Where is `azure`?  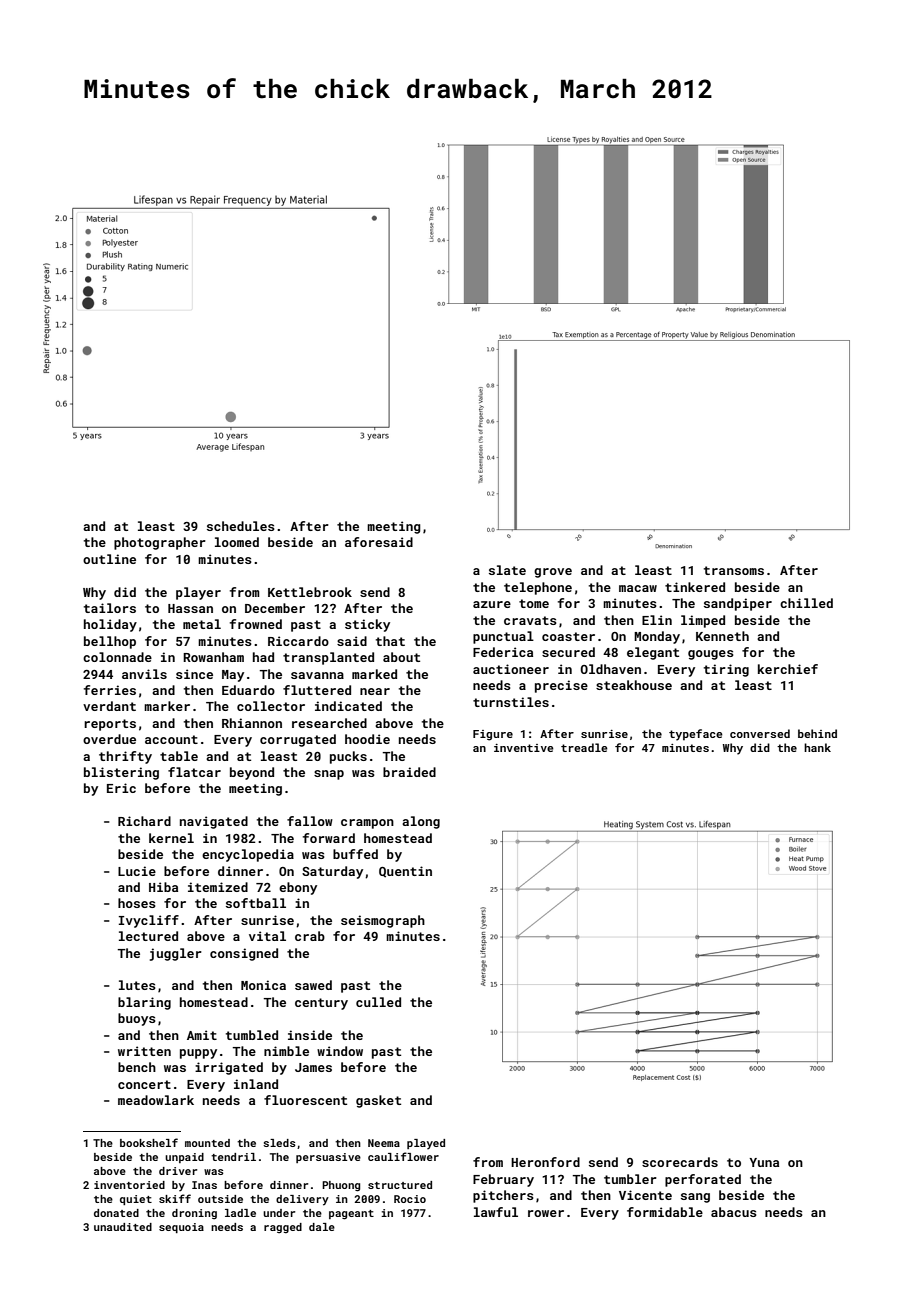 azure is located at coordinates (492, 604).
